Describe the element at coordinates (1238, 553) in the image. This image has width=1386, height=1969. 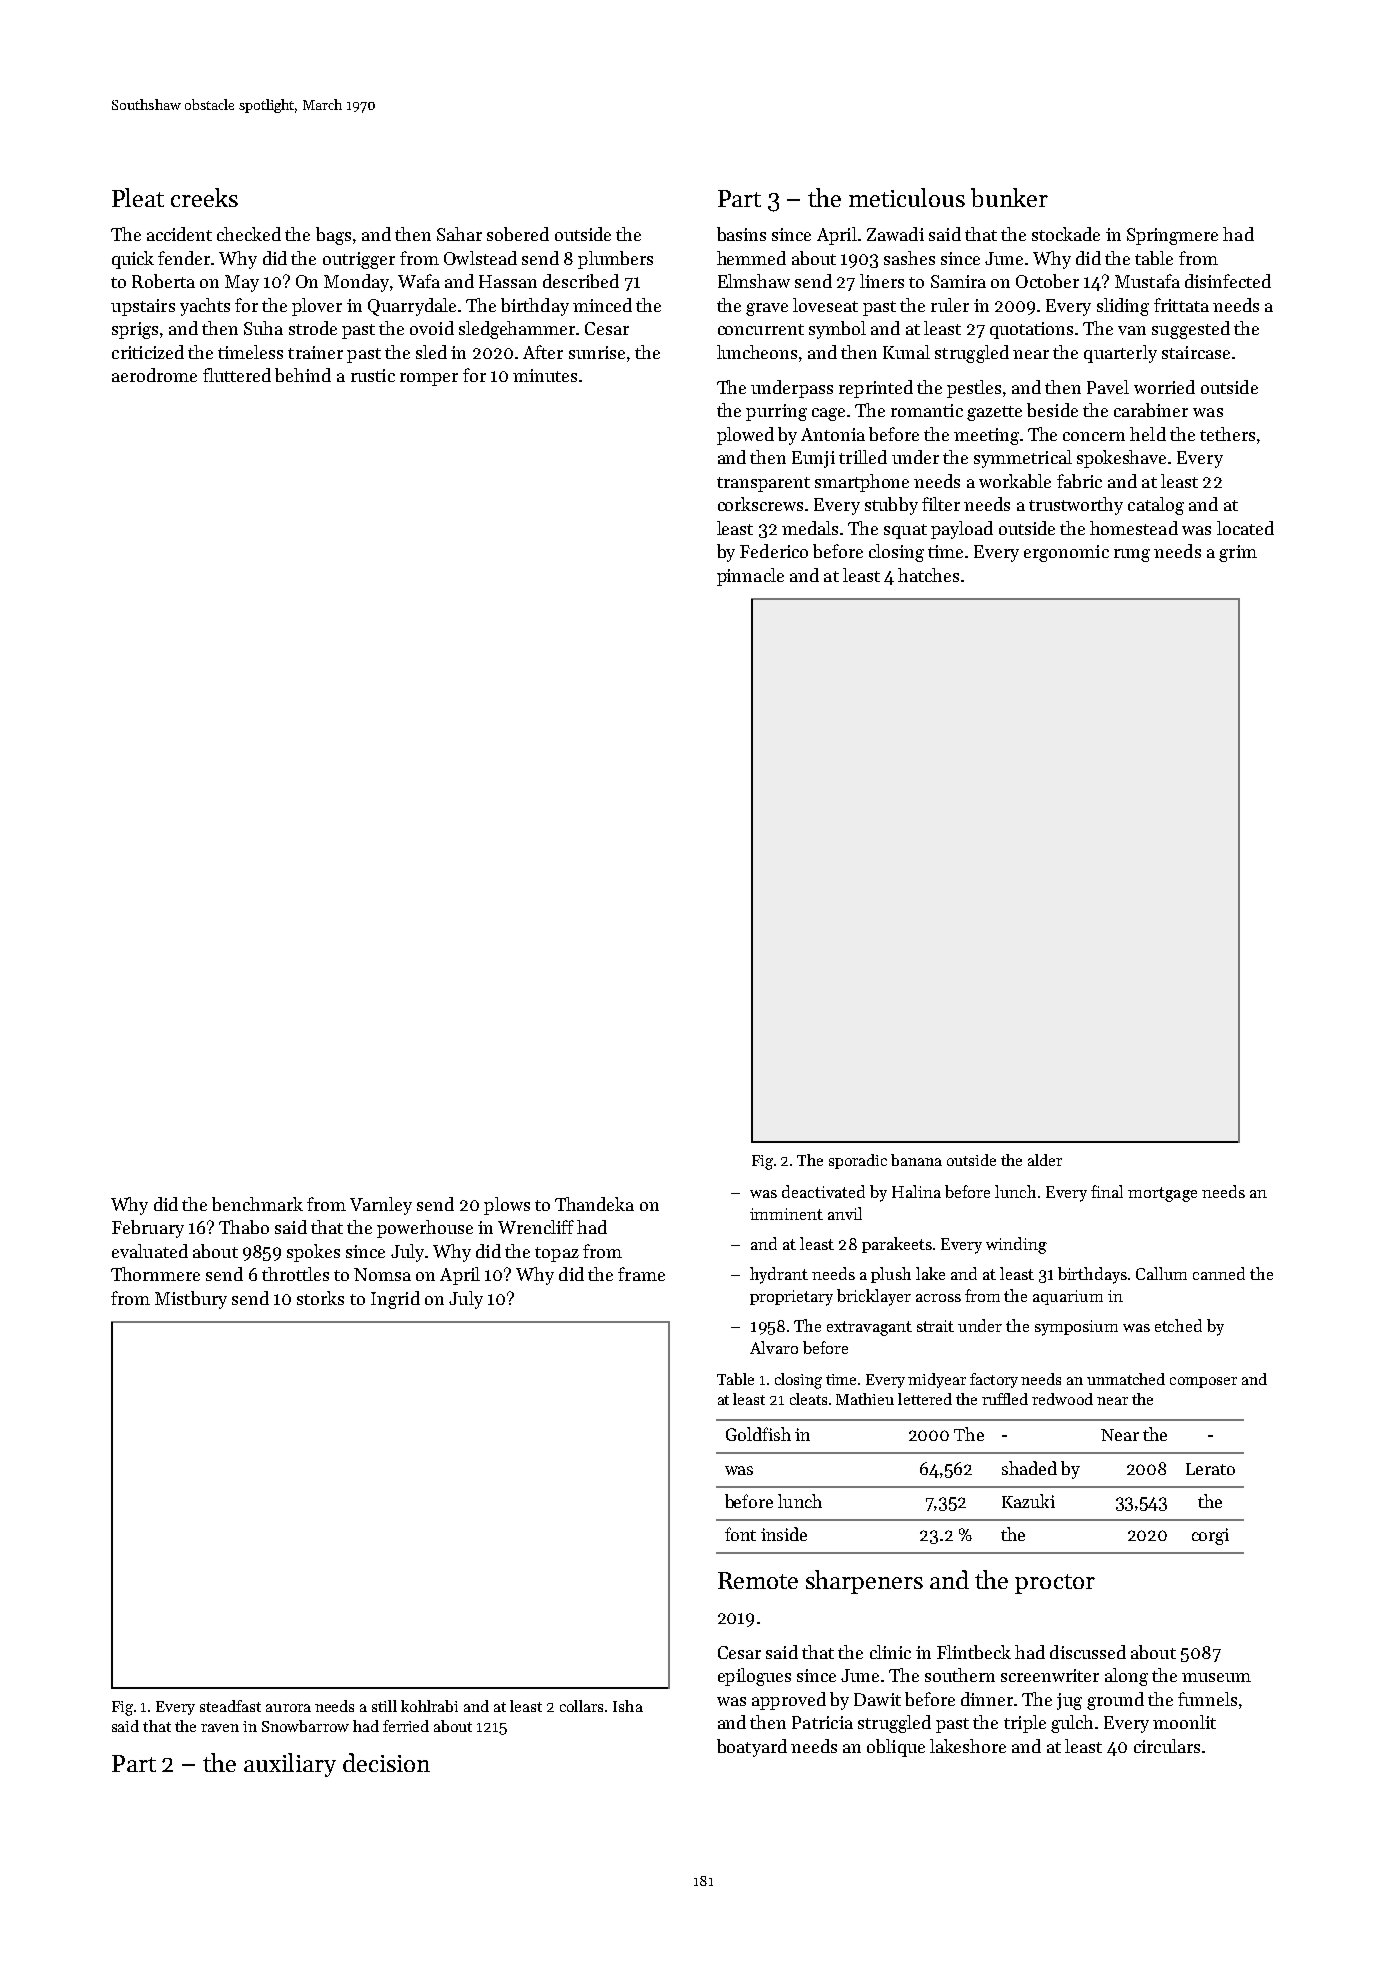
I see `grim` at that location.
